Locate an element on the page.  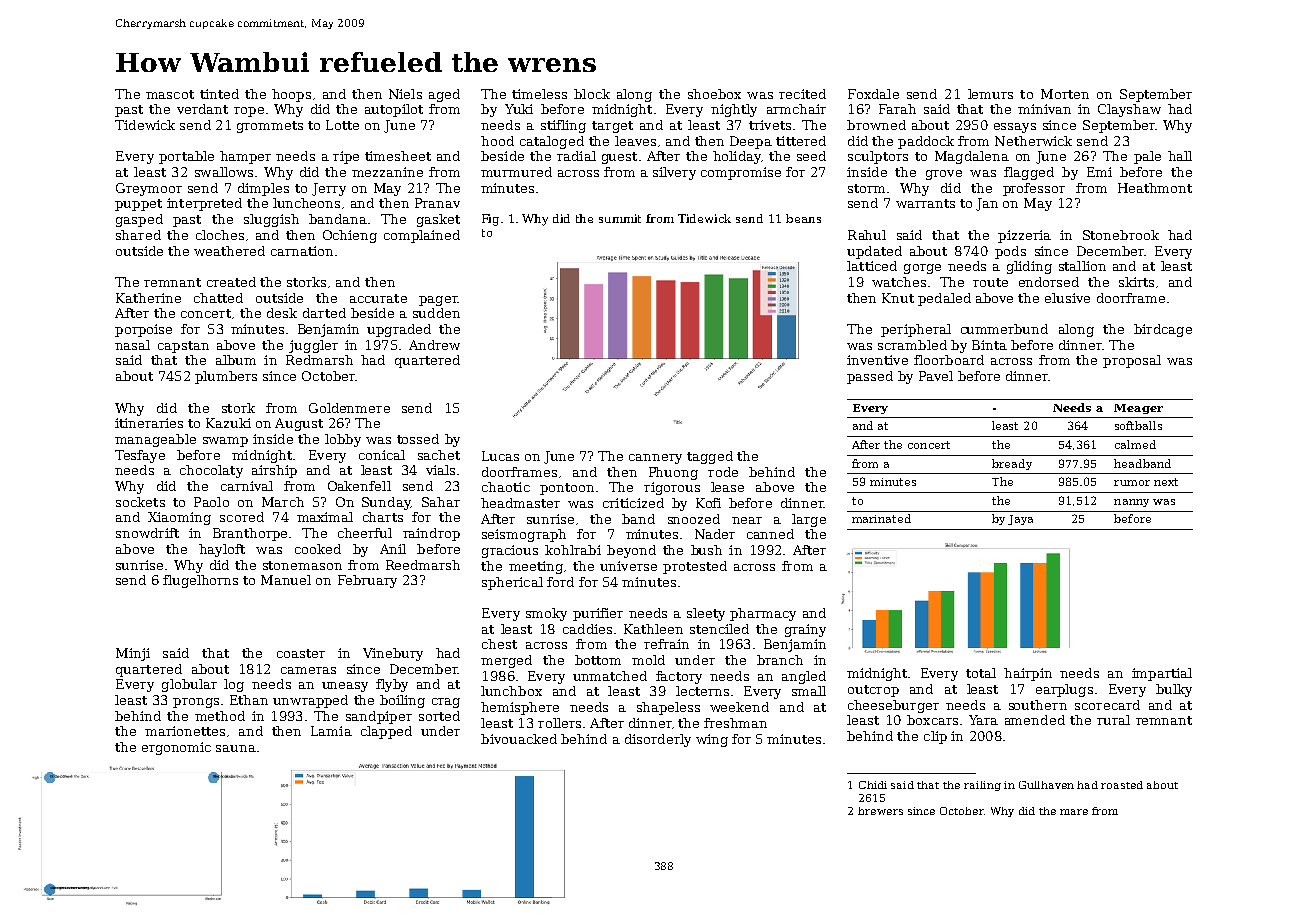
Magdalena is located at coordinates (972, 157).
